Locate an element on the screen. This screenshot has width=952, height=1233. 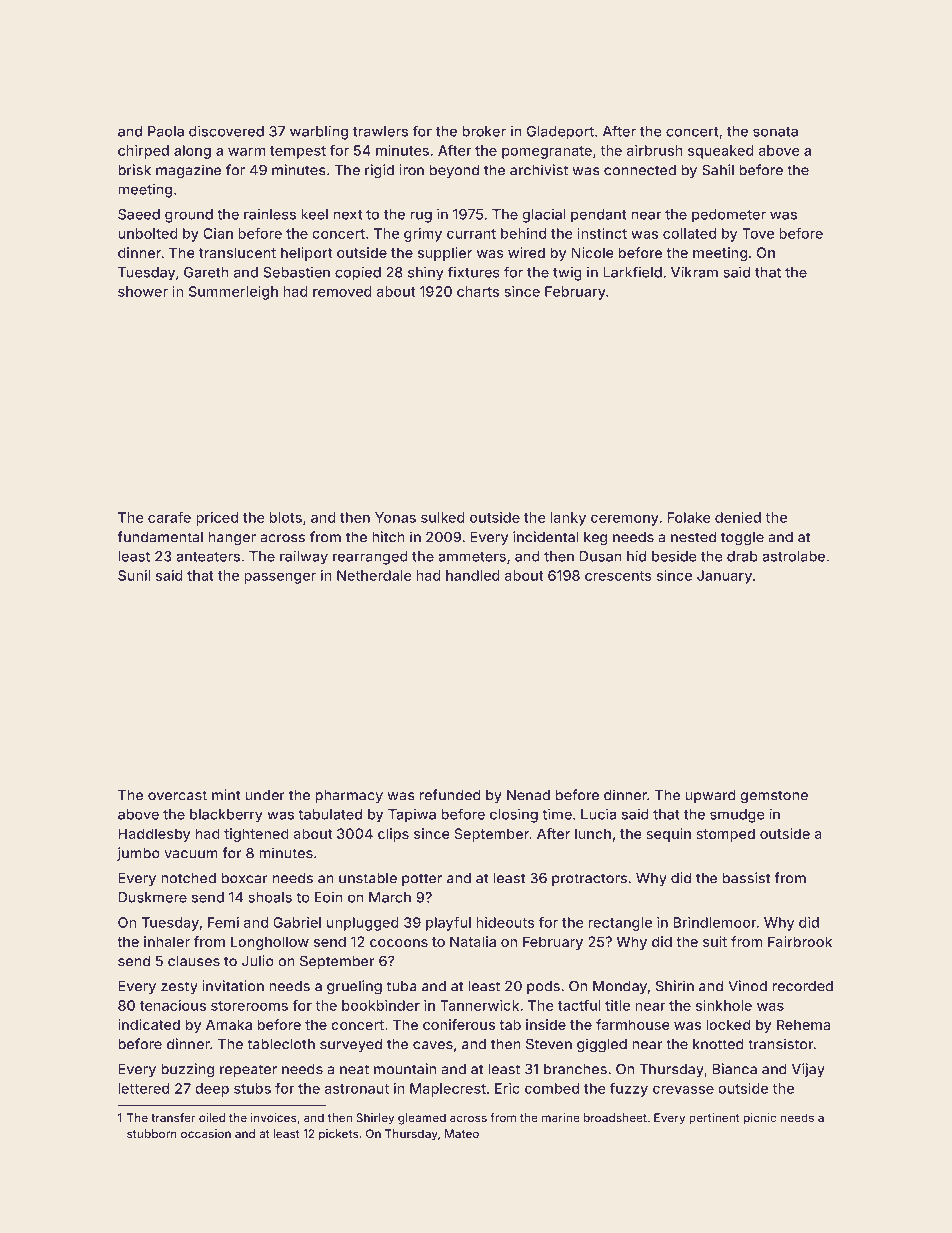
Sunil is located at coordinates (134, 575).
